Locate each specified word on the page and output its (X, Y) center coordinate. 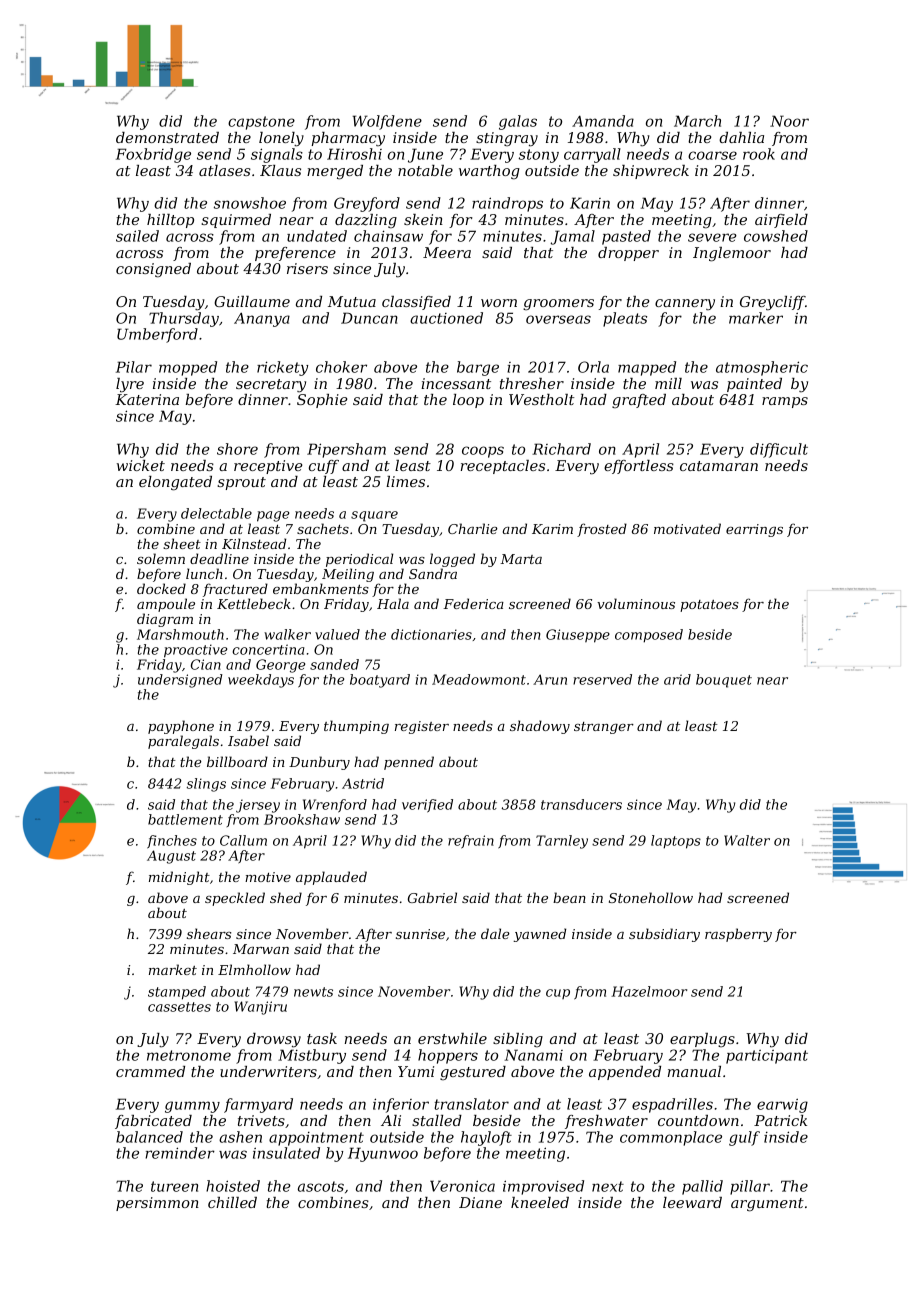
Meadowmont (479, 679)
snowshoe (250, 203)
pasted (626, 237)
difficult (779, 450)
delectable (216, 513)
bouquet (724, 681)
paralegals (183, 742)
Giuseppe (578, 636)
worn (499, 303)
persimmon (157, 1204)
